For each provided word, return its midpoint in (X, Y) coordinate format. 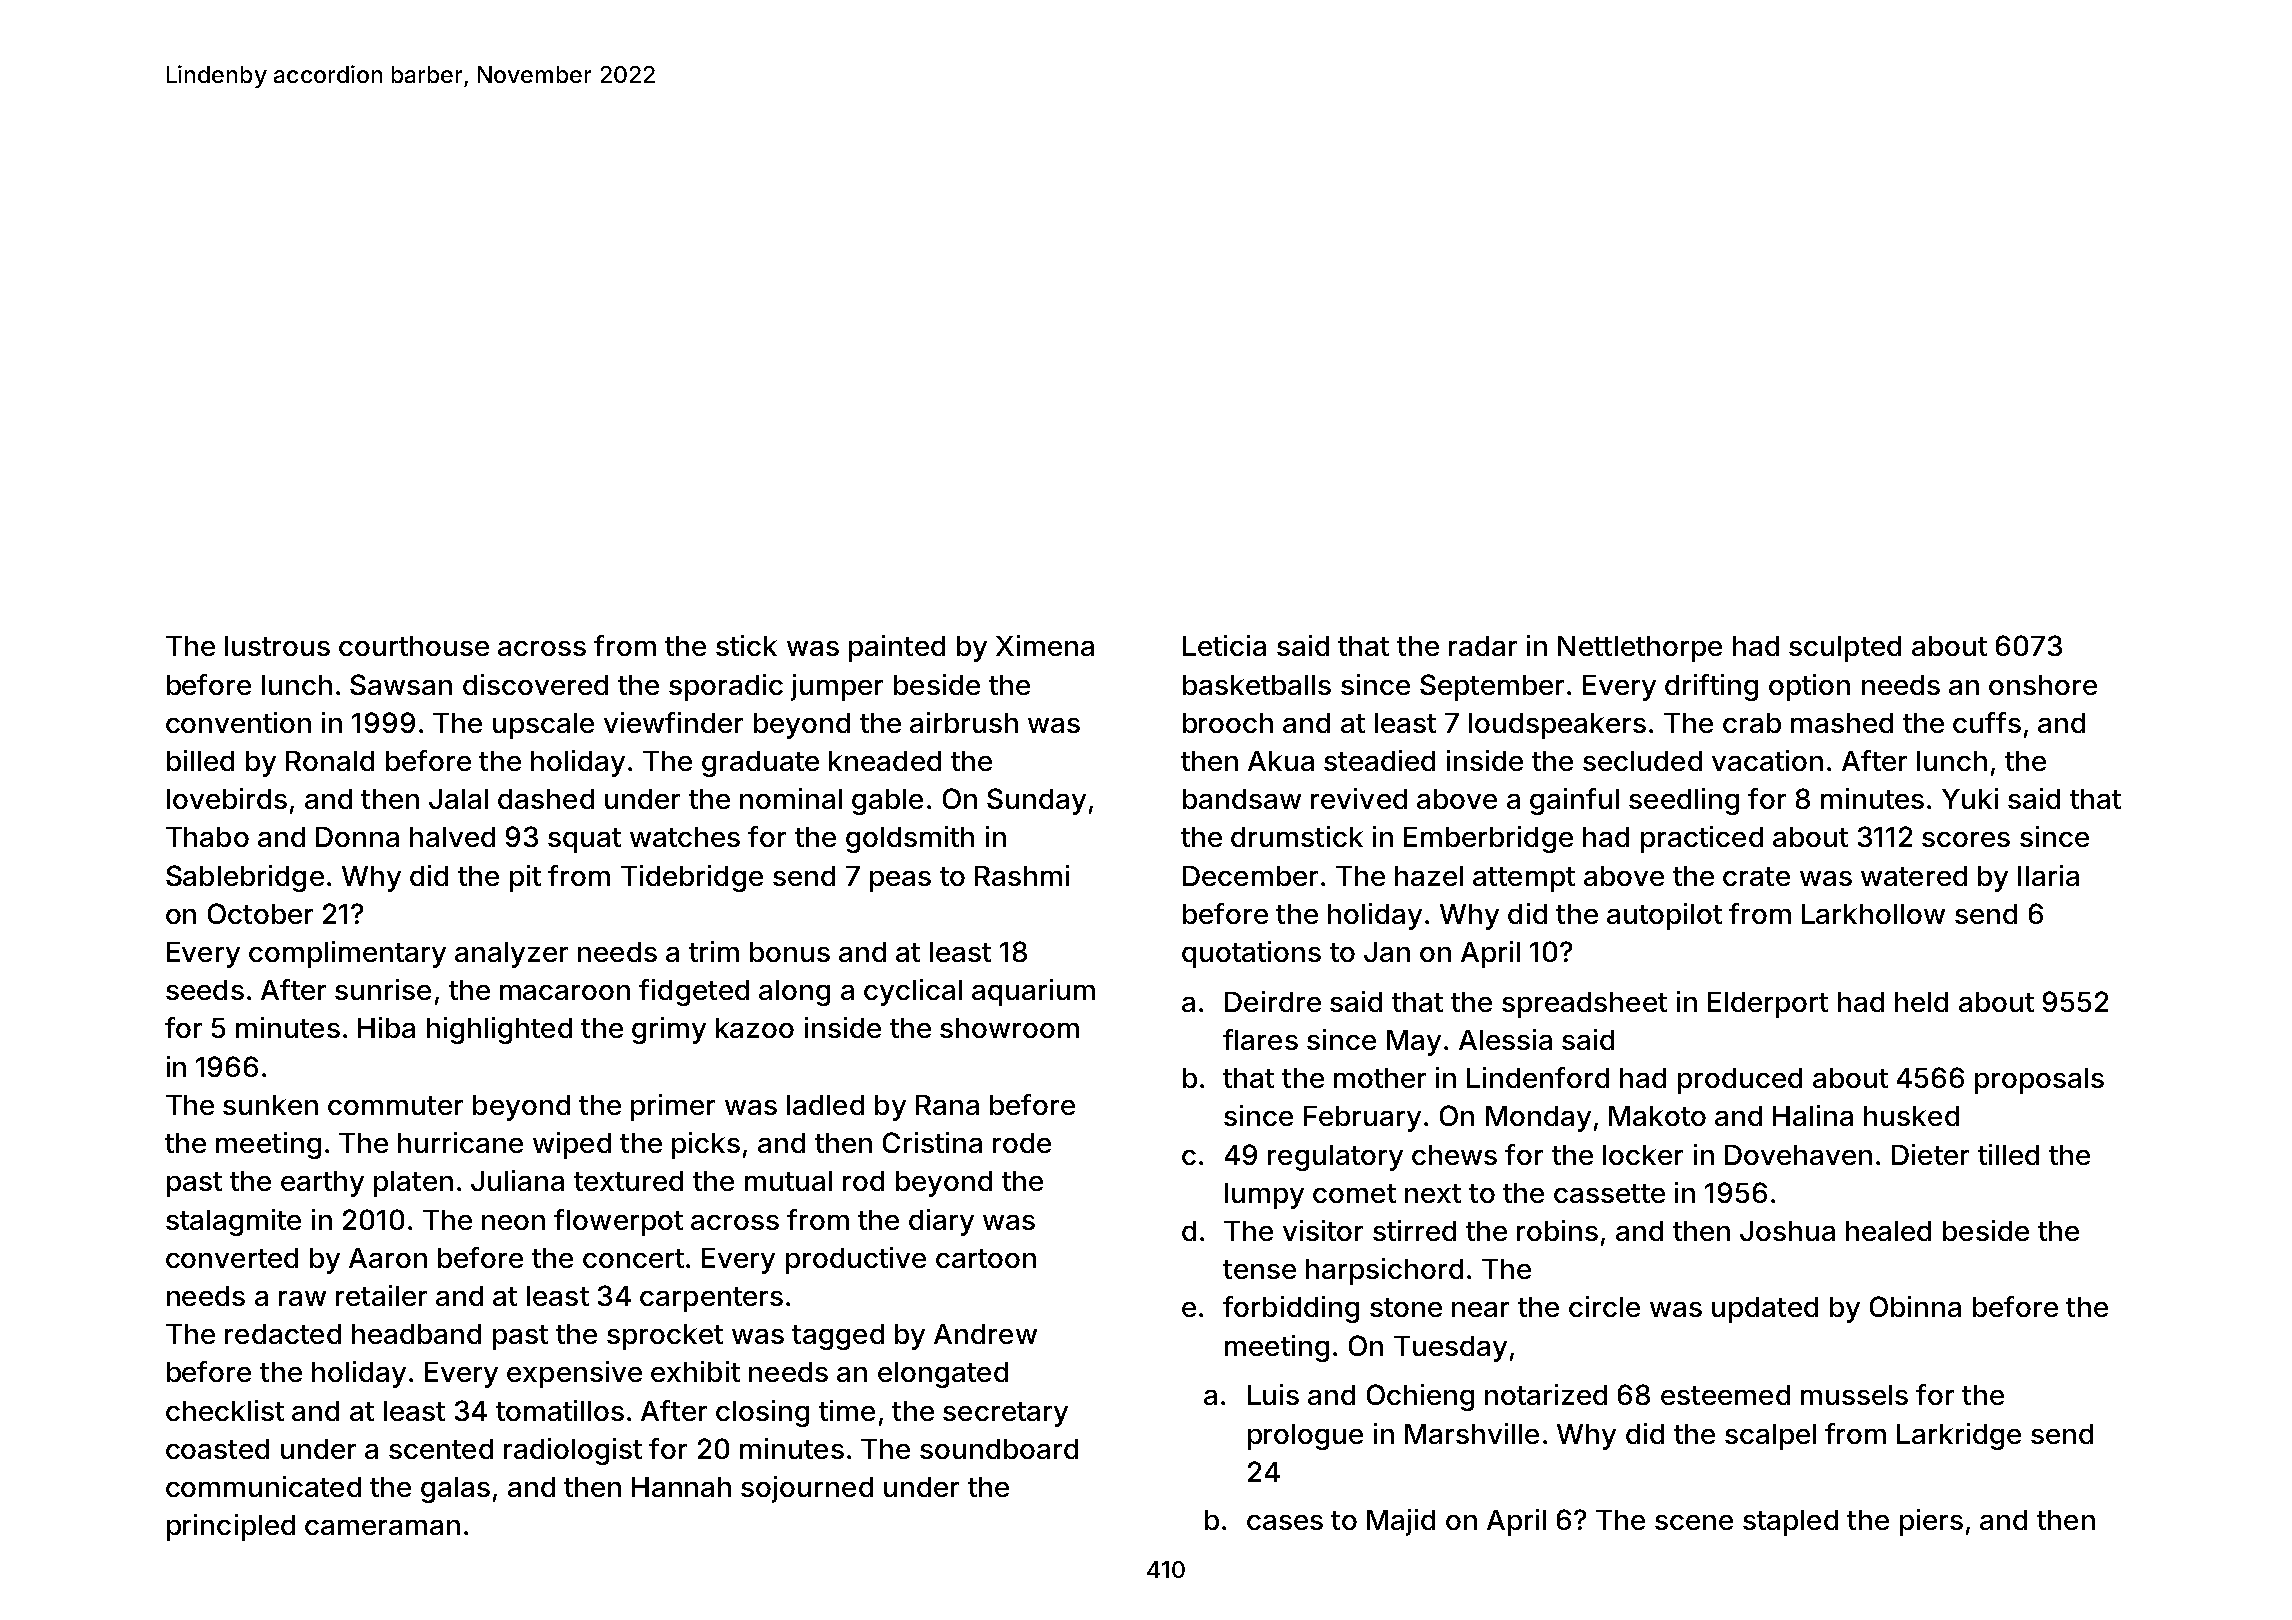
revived (1359, 798)
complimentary (347, 954)
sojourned (807, 1489)
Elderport (1768, 1005)
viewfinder (673, 722)
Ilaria (2048, 875)
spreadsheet (1584, 1005)
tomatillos (560, 1410)
